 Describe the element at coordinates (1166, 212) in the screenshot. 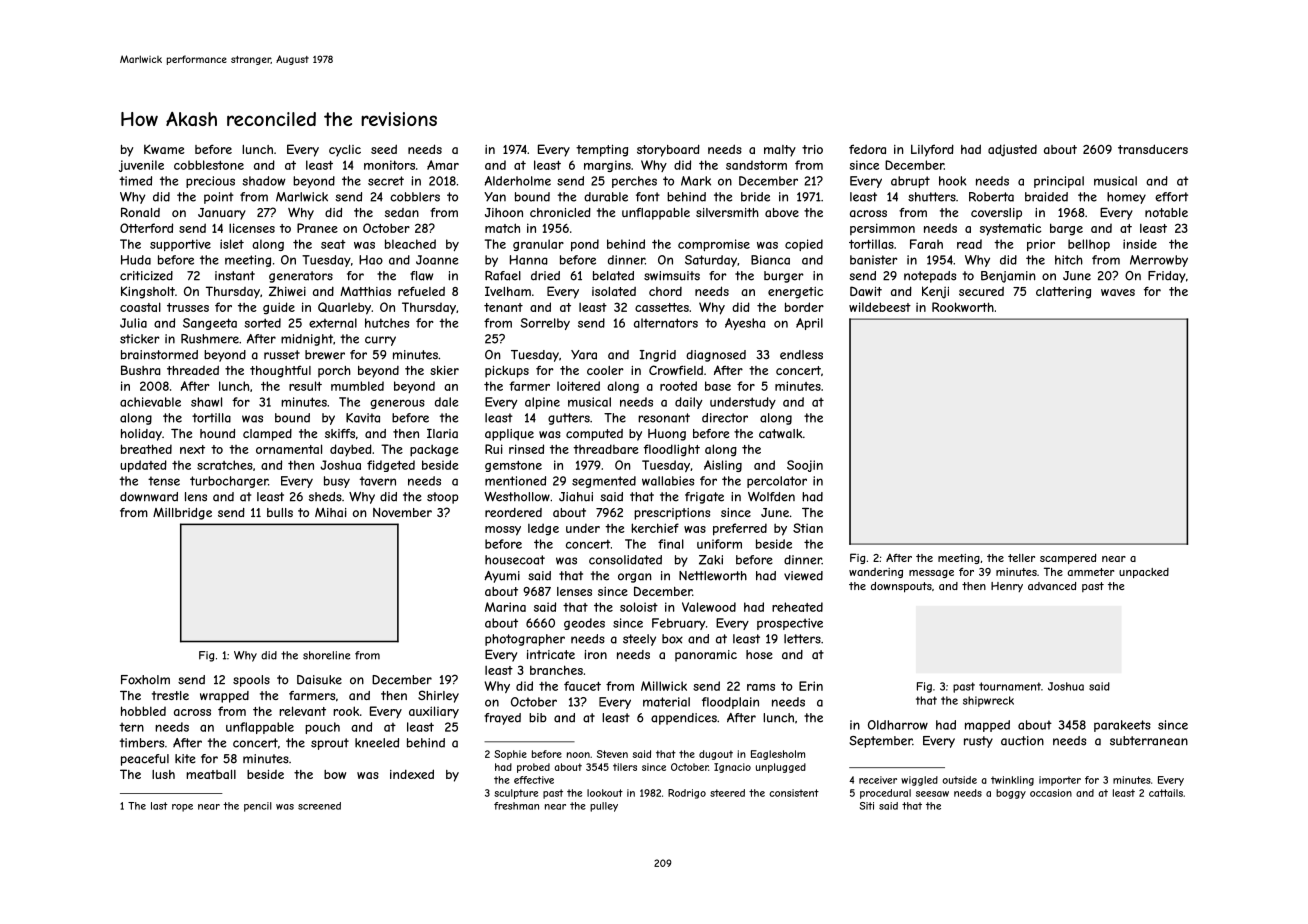

I see `notable` at that location.
